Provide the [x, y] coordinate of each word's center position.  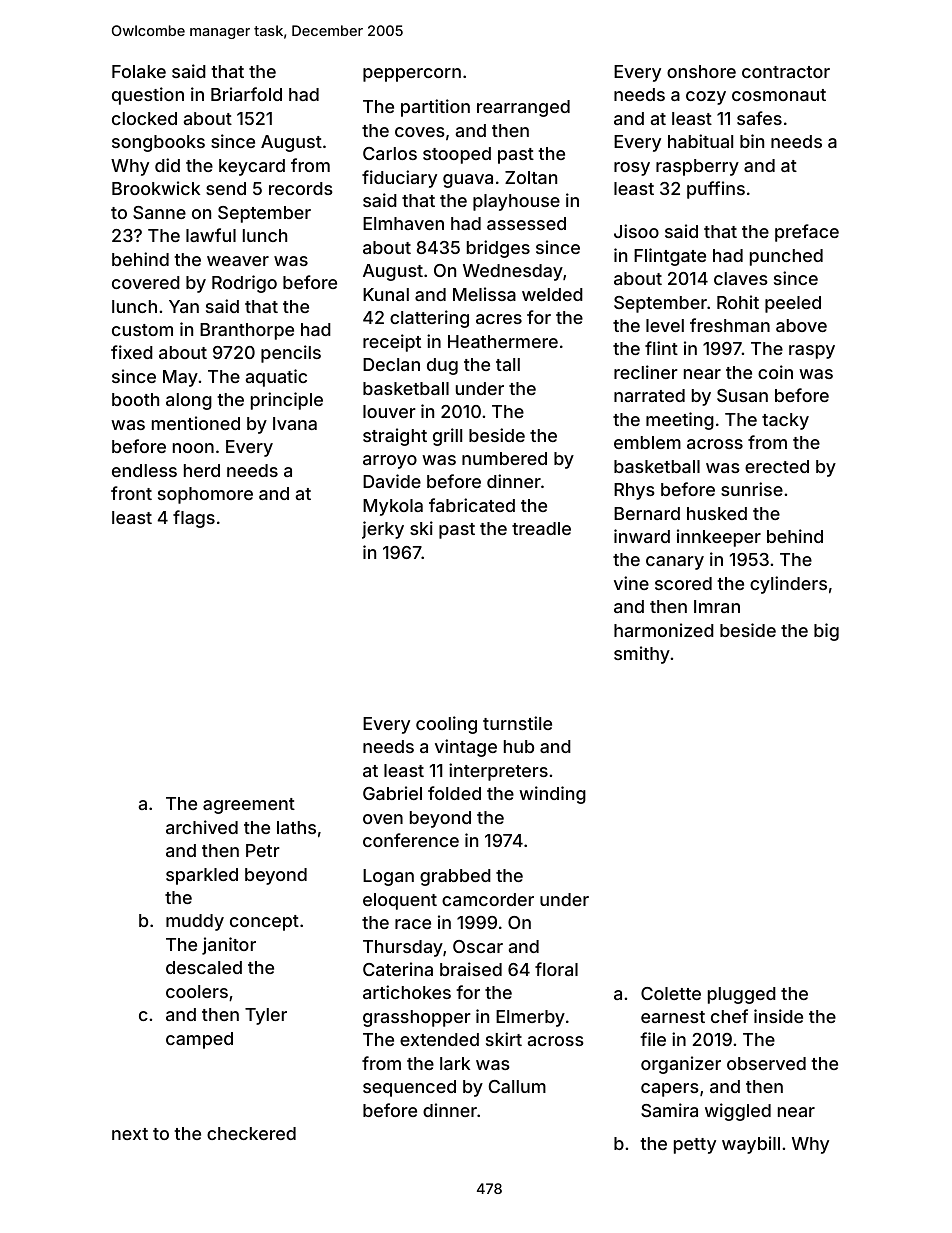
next [130, 1134]
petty [695, 1146]
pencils [291, 354]
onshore [701, 71]
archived [202, 827]
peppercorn [412, 75]
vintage [466, 748]
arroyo [390, 462]
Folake [139, 71]
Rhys [634, 491]
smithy [642, 655]
